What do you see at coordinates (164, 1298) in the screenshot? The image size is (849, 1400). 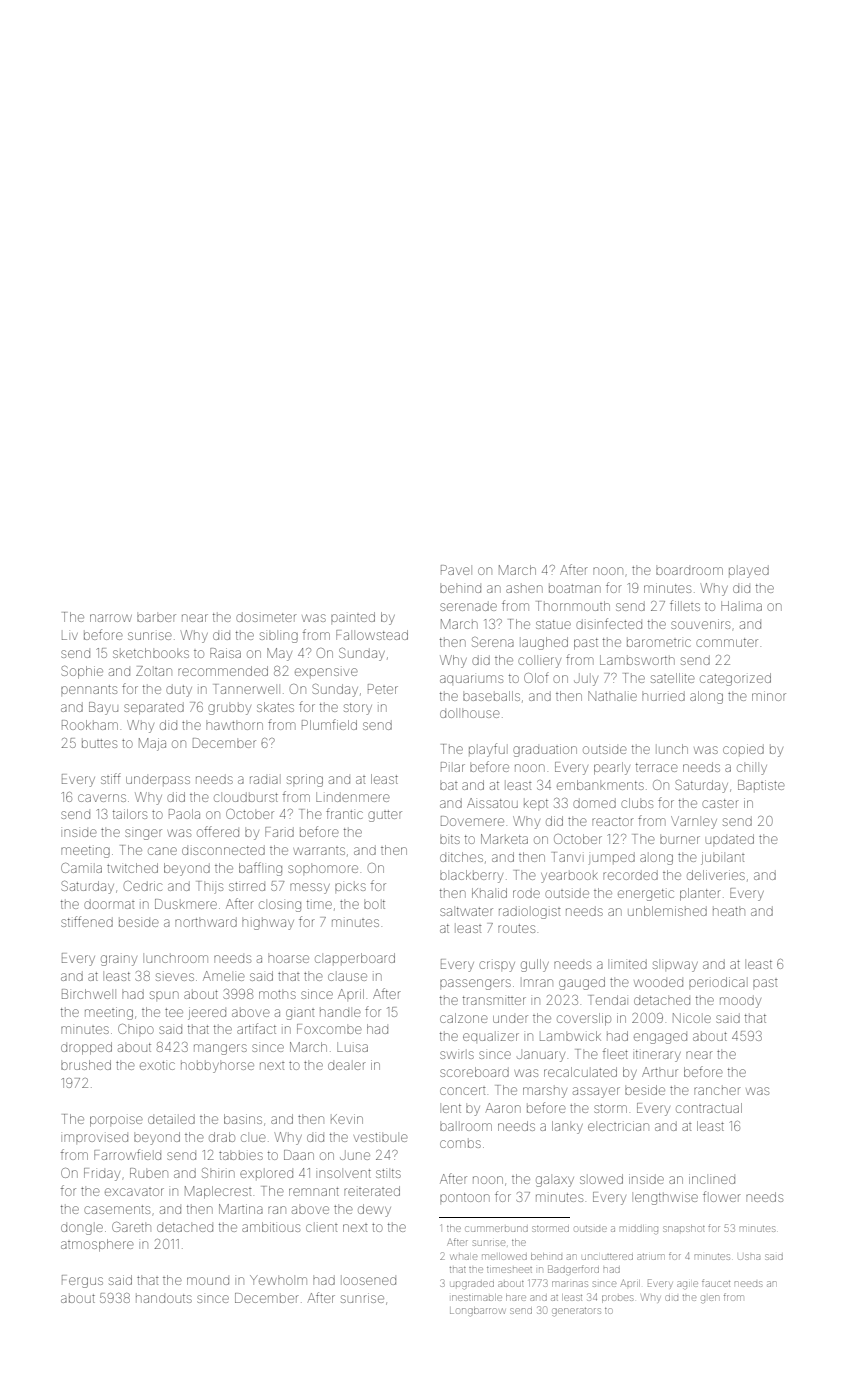 I see `handouts` at bounding box center [164, 1298].
